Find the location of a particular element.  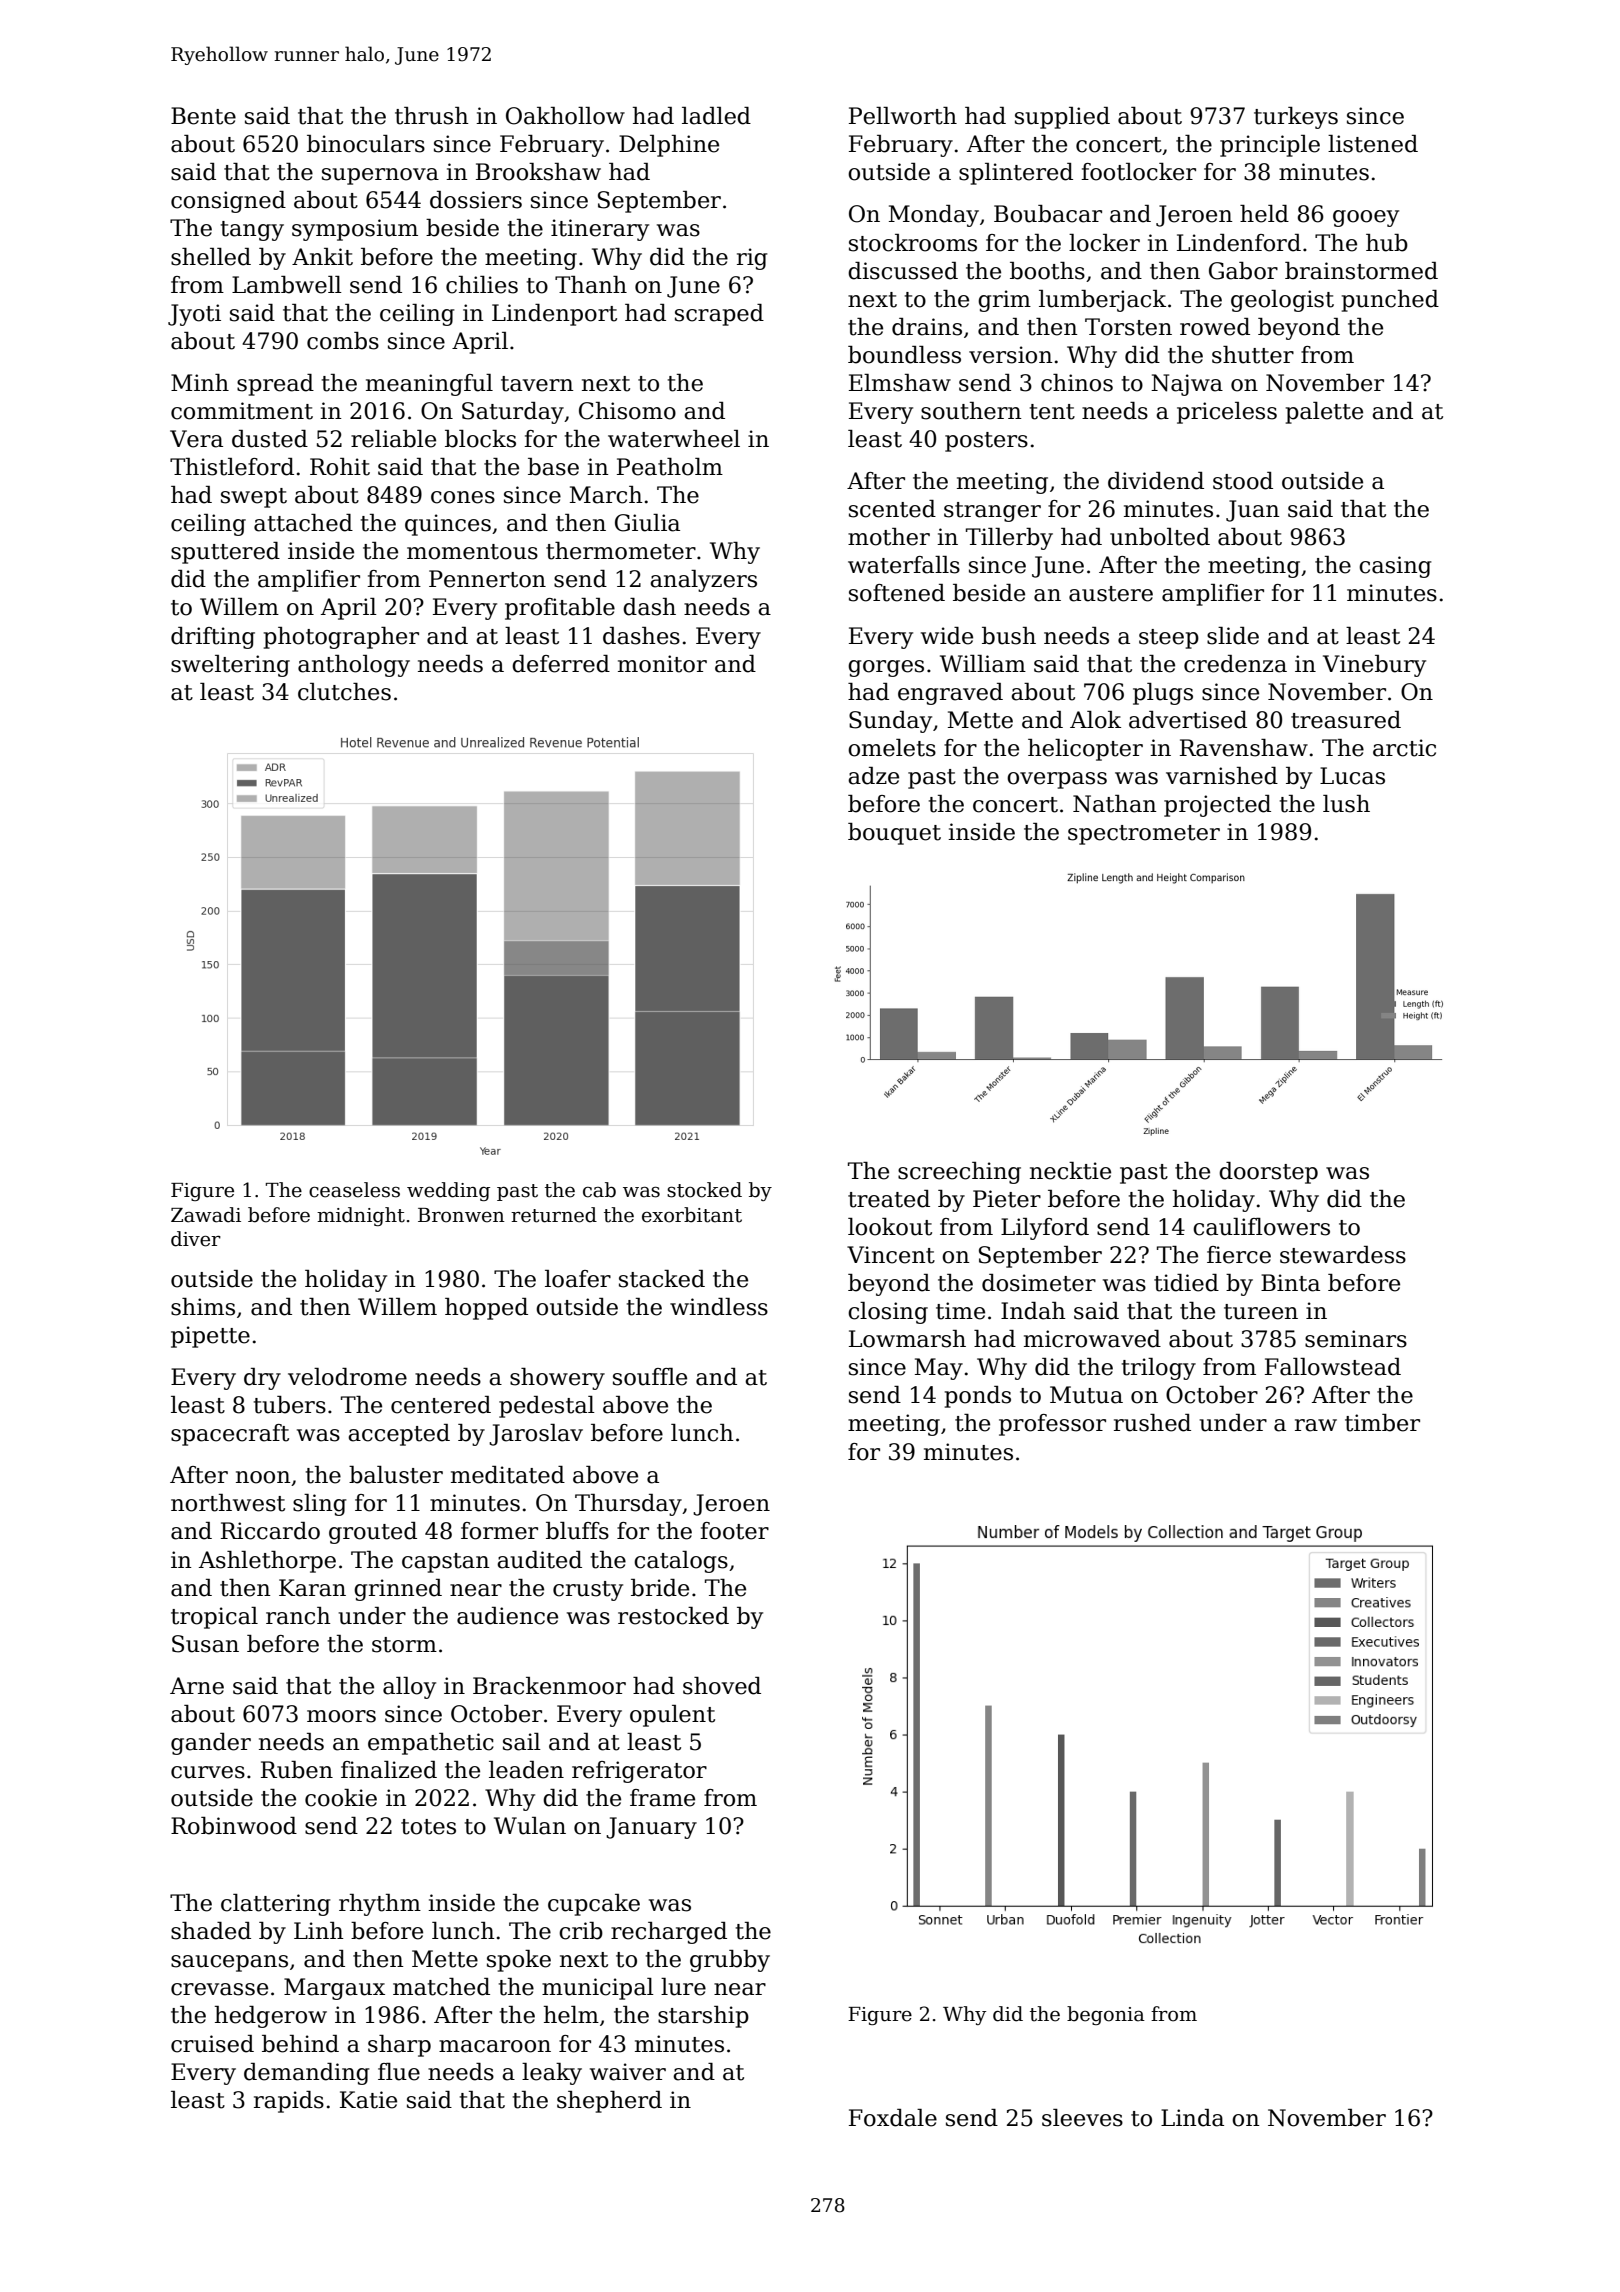

rapids is located at coordinates (289, 2102).
